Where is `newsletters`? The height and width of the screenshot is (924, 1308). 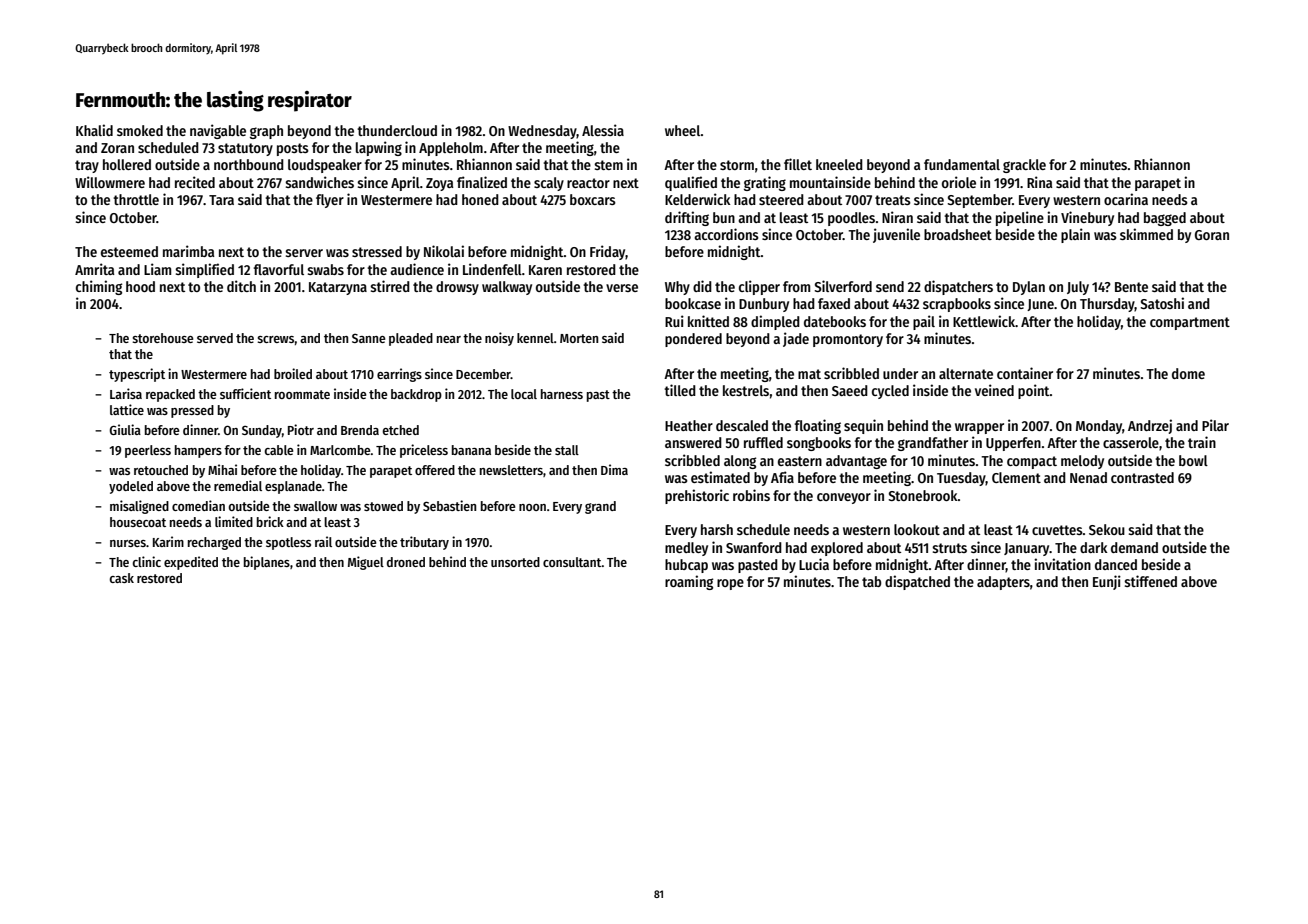 newsletters is located at coordinates (511, 470).
